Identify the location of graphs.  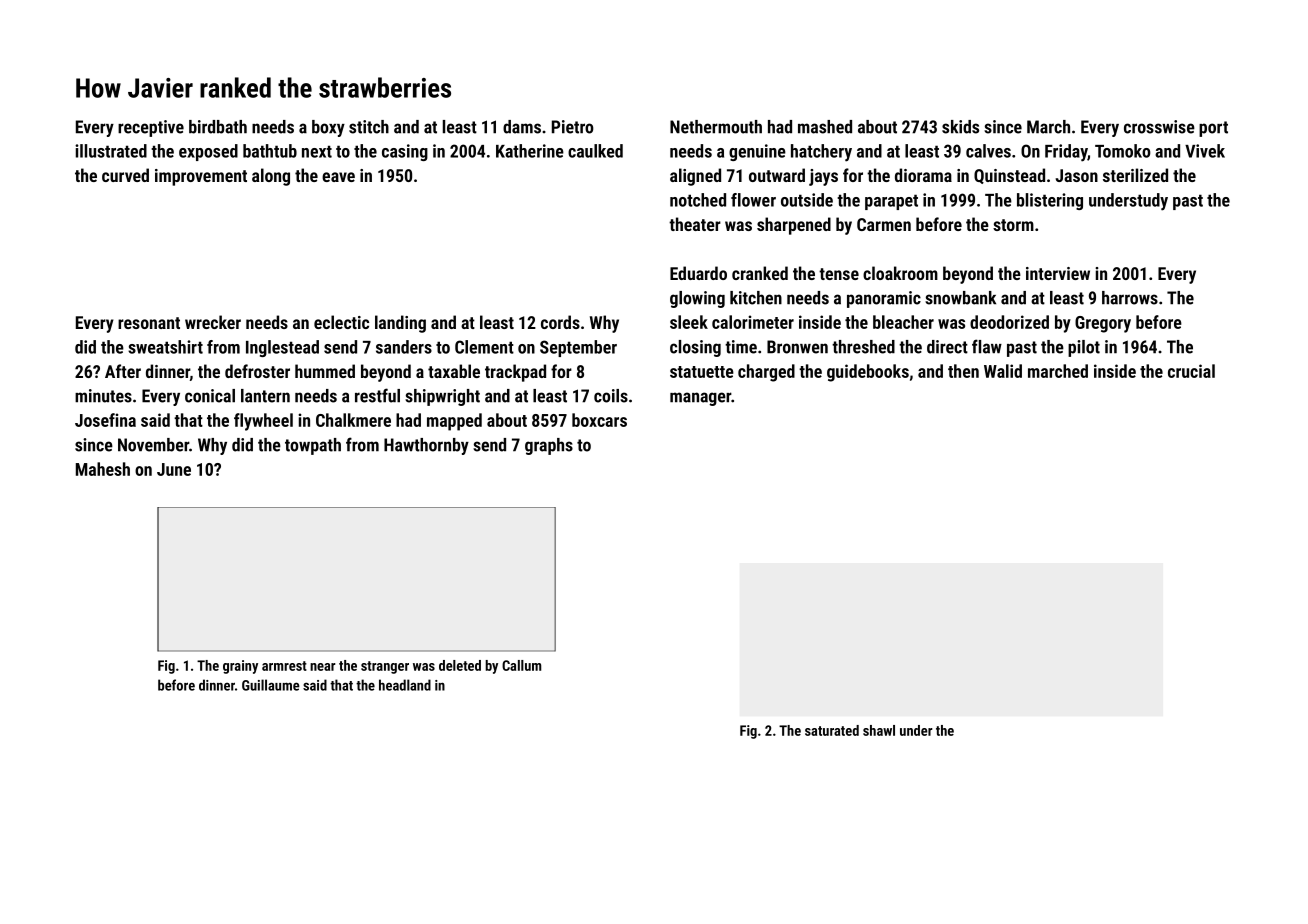
(549, 446).
